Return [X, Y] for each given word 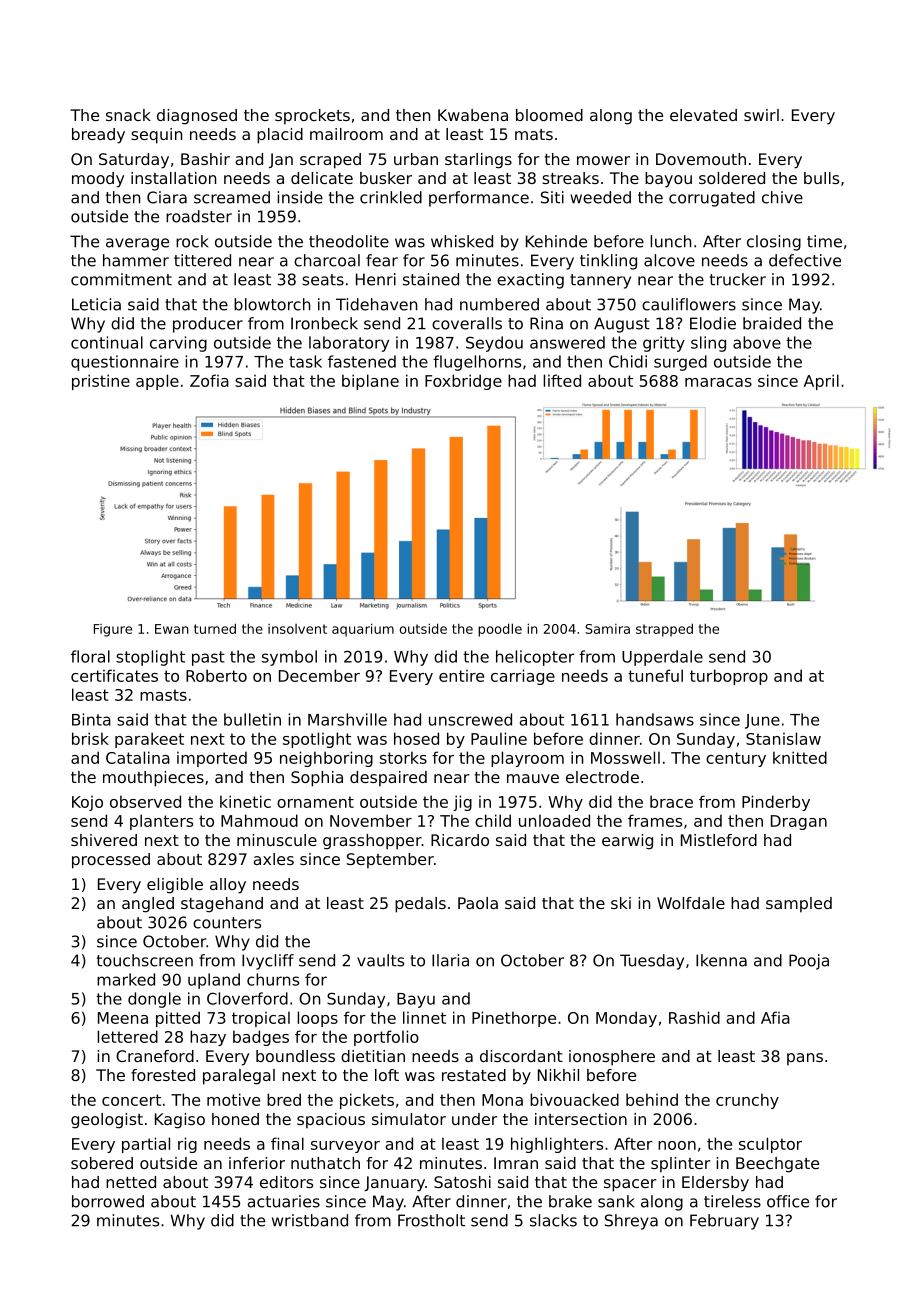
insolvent [297, 629]
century [736, 759]
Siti [552, 197]
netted [131, 1182]
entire [461, 675]
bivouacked [574, 1099]
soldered [732, 178]
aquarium [363, 630]
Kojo [87, 803]
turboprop [729, 677]
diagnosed [197, 117]
